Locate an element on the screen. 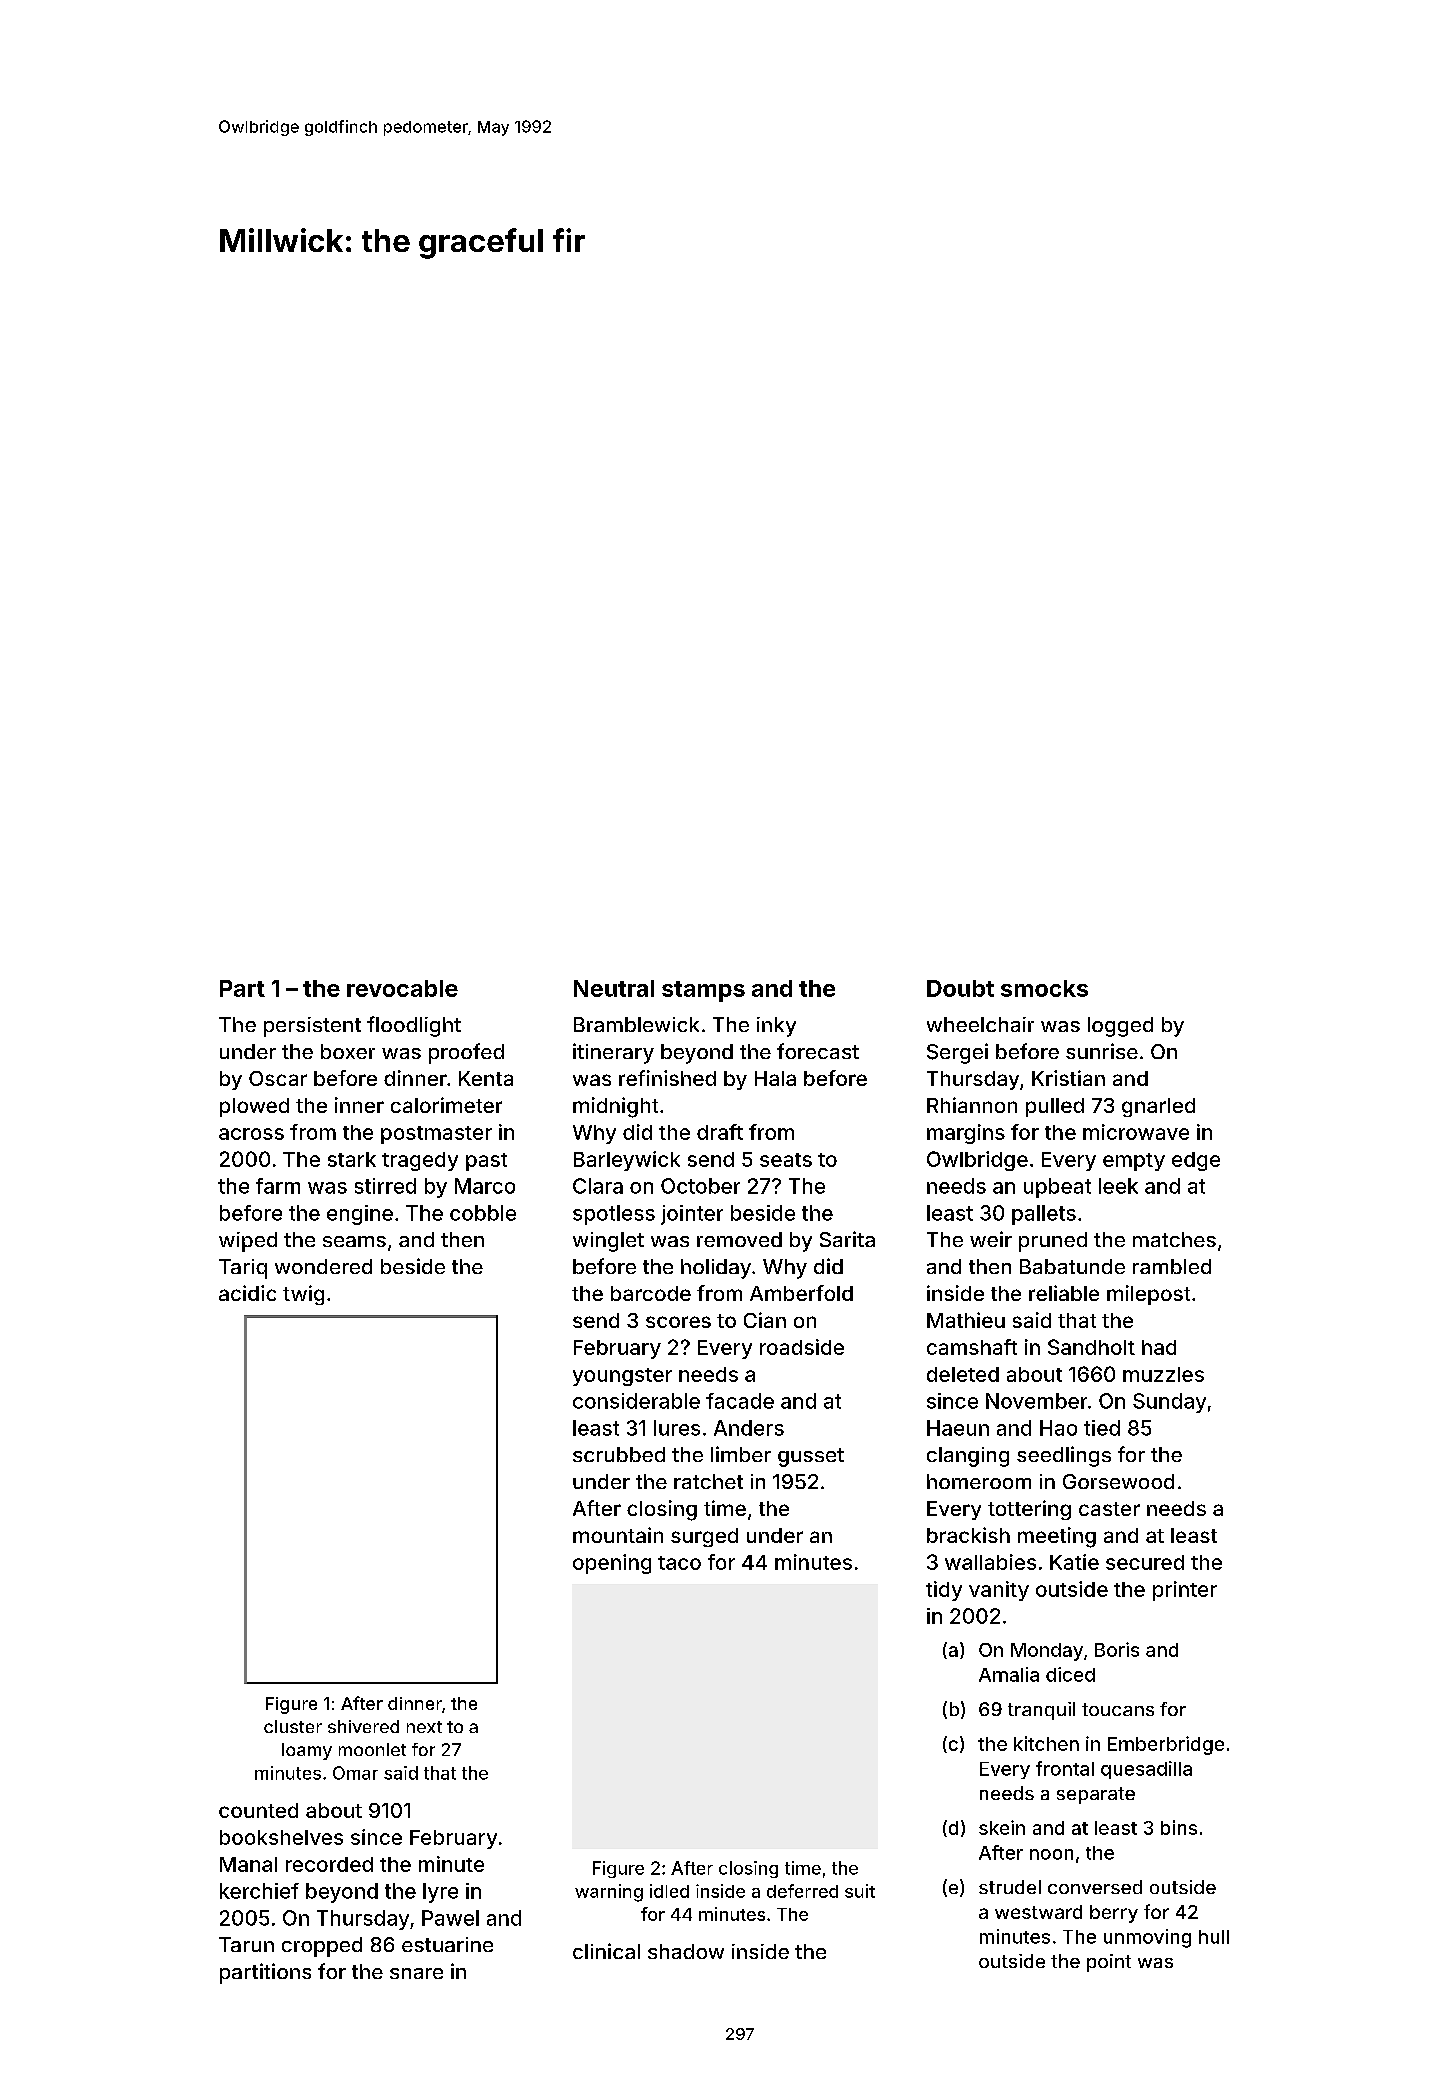  Sunday is located at coordinates (1169, 1403).
